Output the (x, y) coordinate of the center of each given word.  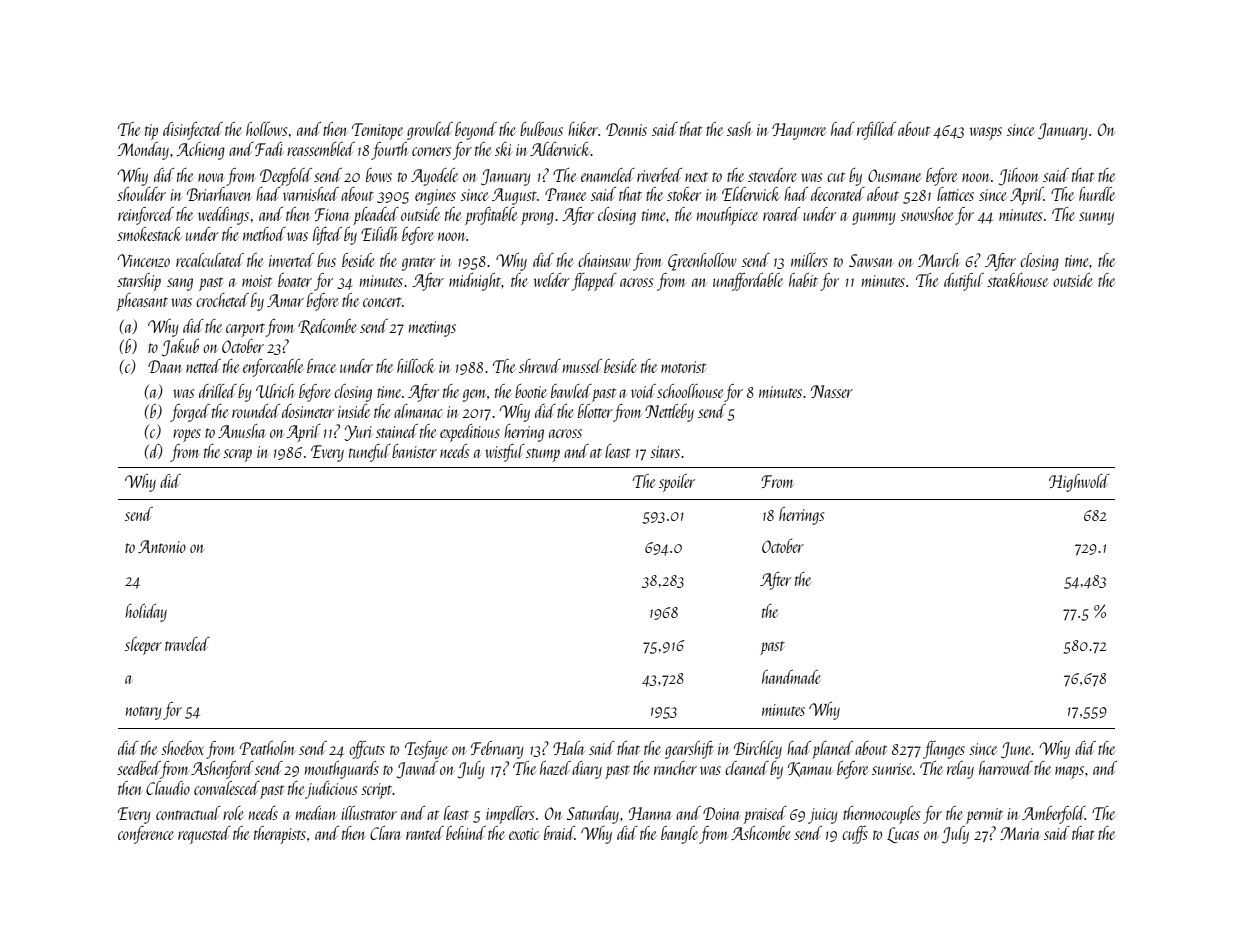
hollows (266, 129)
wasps (986, 133)
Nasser (832, 391)
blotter (595, 411)
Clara (385, 833)
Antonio (162, 546)
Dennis (626, 129)
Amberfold (1053, 815)
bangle (679, 835)
